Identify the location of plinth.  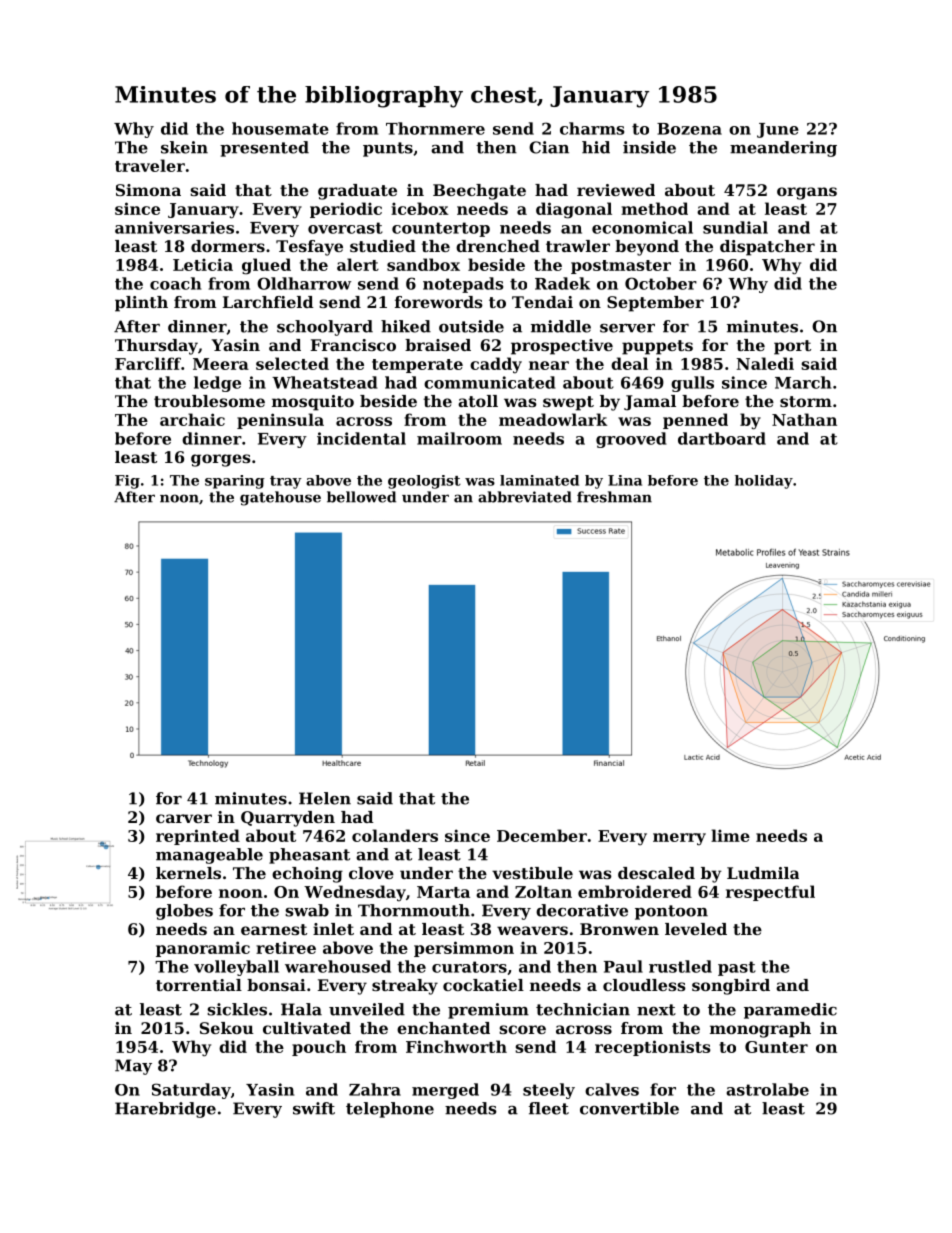
(141, 304).
